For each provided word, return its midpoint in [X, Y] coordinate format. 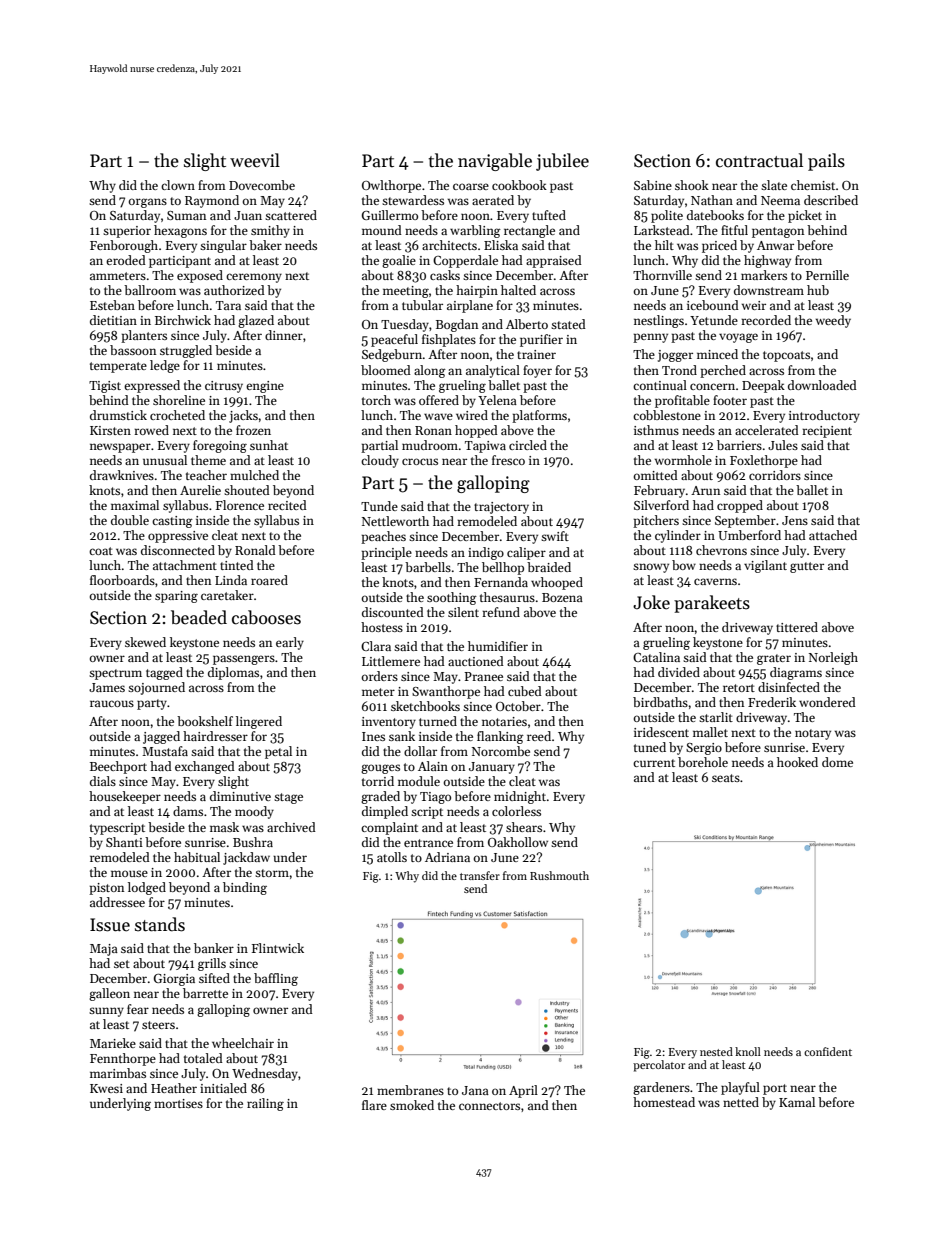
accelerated [767, 430]
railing [265, 1104]
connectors [489, 1106]
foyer [537, 371]
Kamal [797, 1102]
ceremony [254, 278]
